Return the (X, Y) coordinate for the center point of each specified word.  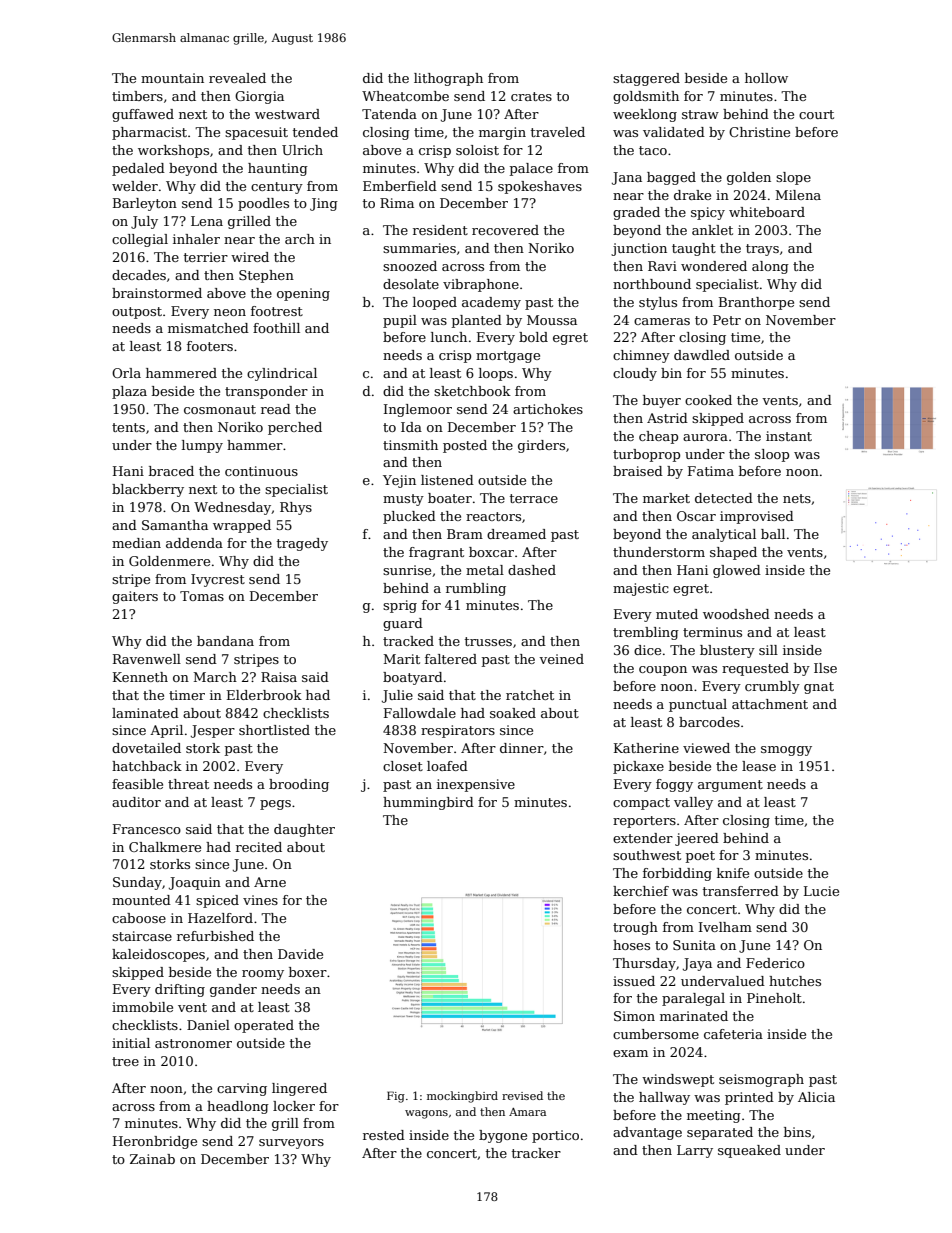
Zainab (152, 1159)
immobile (142, 1007)
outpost (137, 313)
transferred (741, 891)
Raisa (279, 677)
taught (694, 249)
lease (759, 766)
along (770, 267)
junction (639, 249)
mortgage (508, 357)
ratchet (530, 695)
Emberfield (400, 186)
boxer (308, 972)
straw (700, 114)
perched (295, 428)
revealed (237, 78)
